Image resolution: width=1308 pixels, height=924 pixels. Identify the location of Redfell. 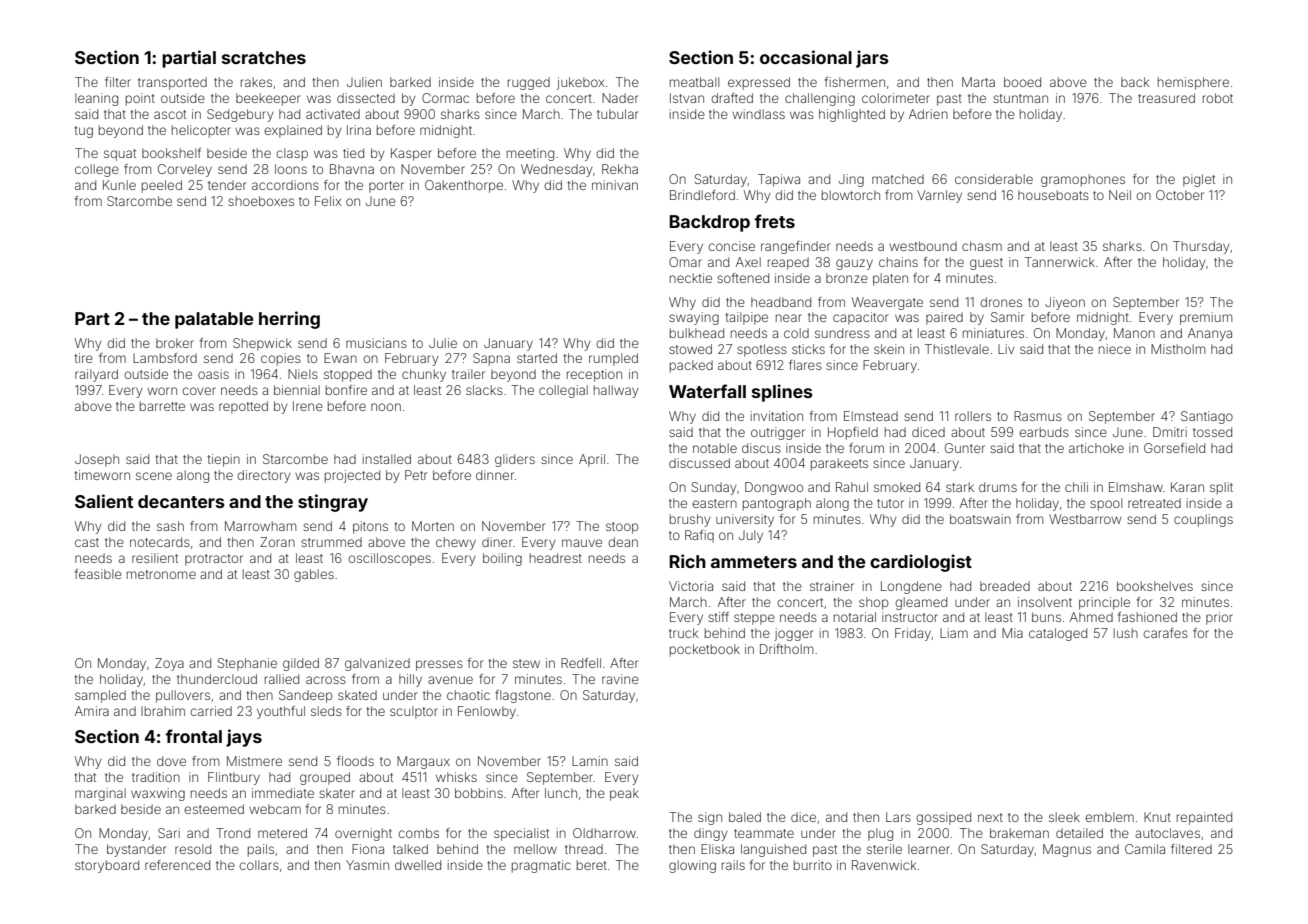
(581, 663).
